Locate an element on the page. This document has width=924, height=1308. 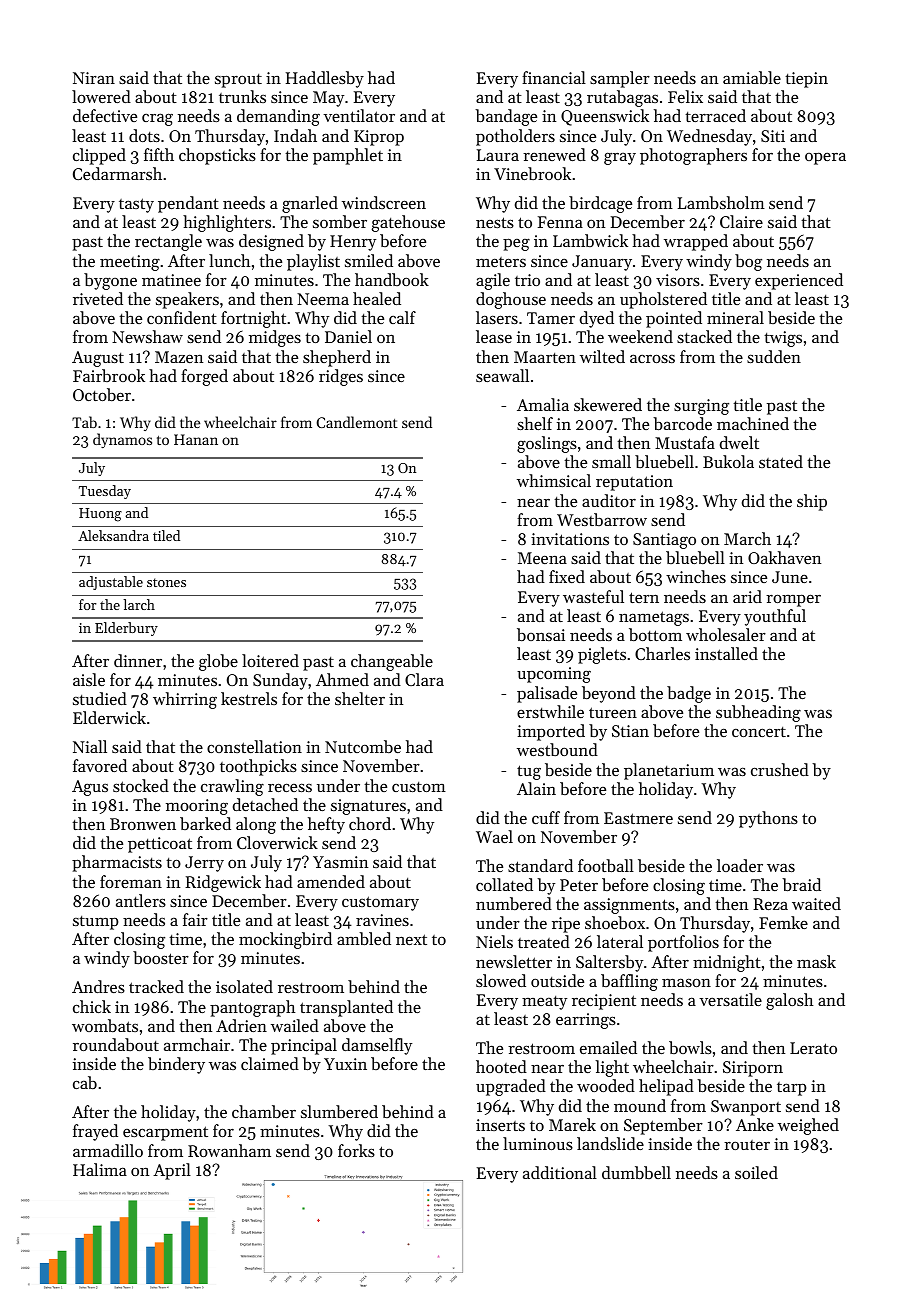
Lambsholm is located at coordinates (721, 202).
